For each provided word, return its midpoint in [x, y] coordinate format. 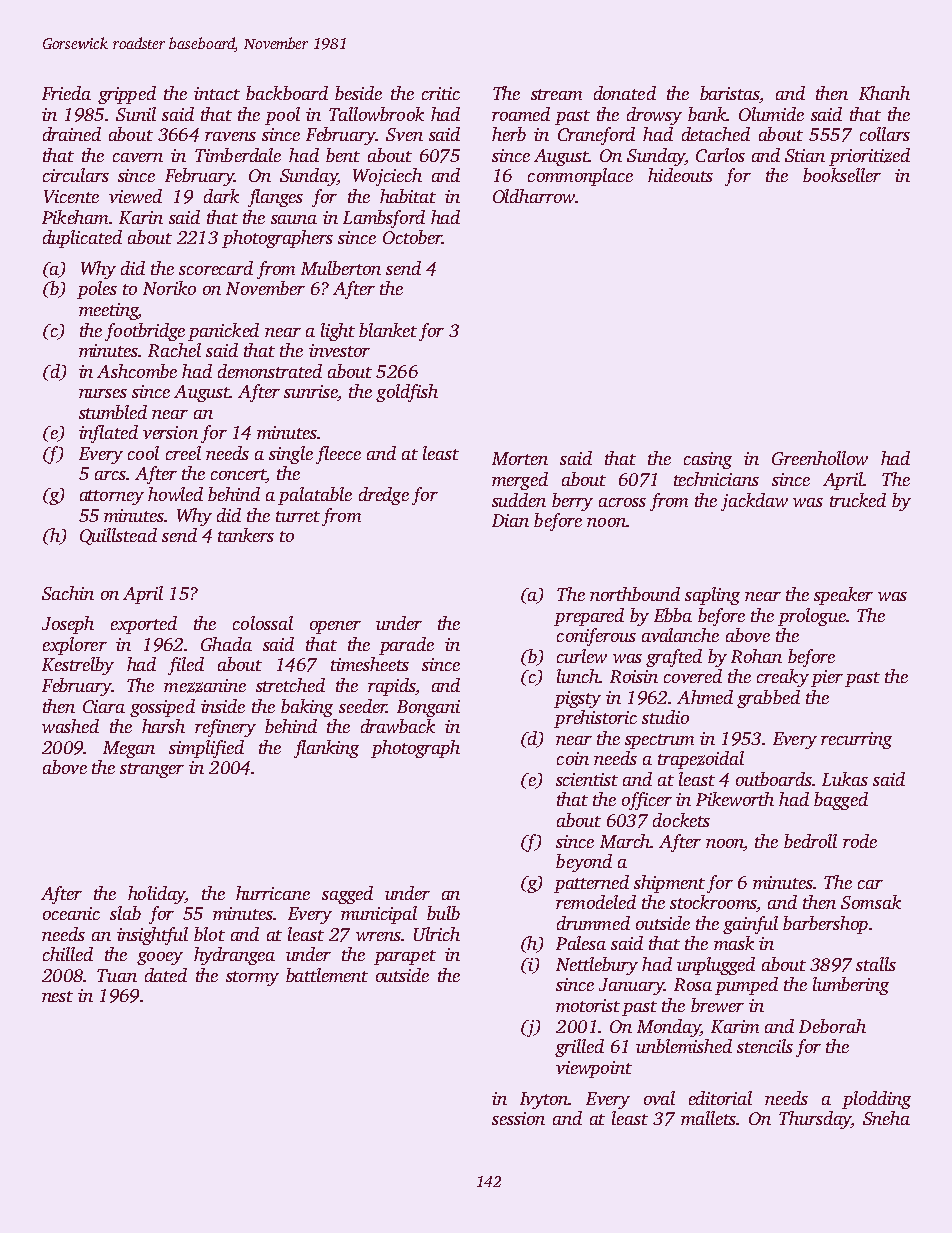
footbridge [145, 332]
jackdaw [754, 502]
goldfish [407, 393]
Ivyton [544, 1100]
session [518, 1118]
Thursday [815, 1120]
